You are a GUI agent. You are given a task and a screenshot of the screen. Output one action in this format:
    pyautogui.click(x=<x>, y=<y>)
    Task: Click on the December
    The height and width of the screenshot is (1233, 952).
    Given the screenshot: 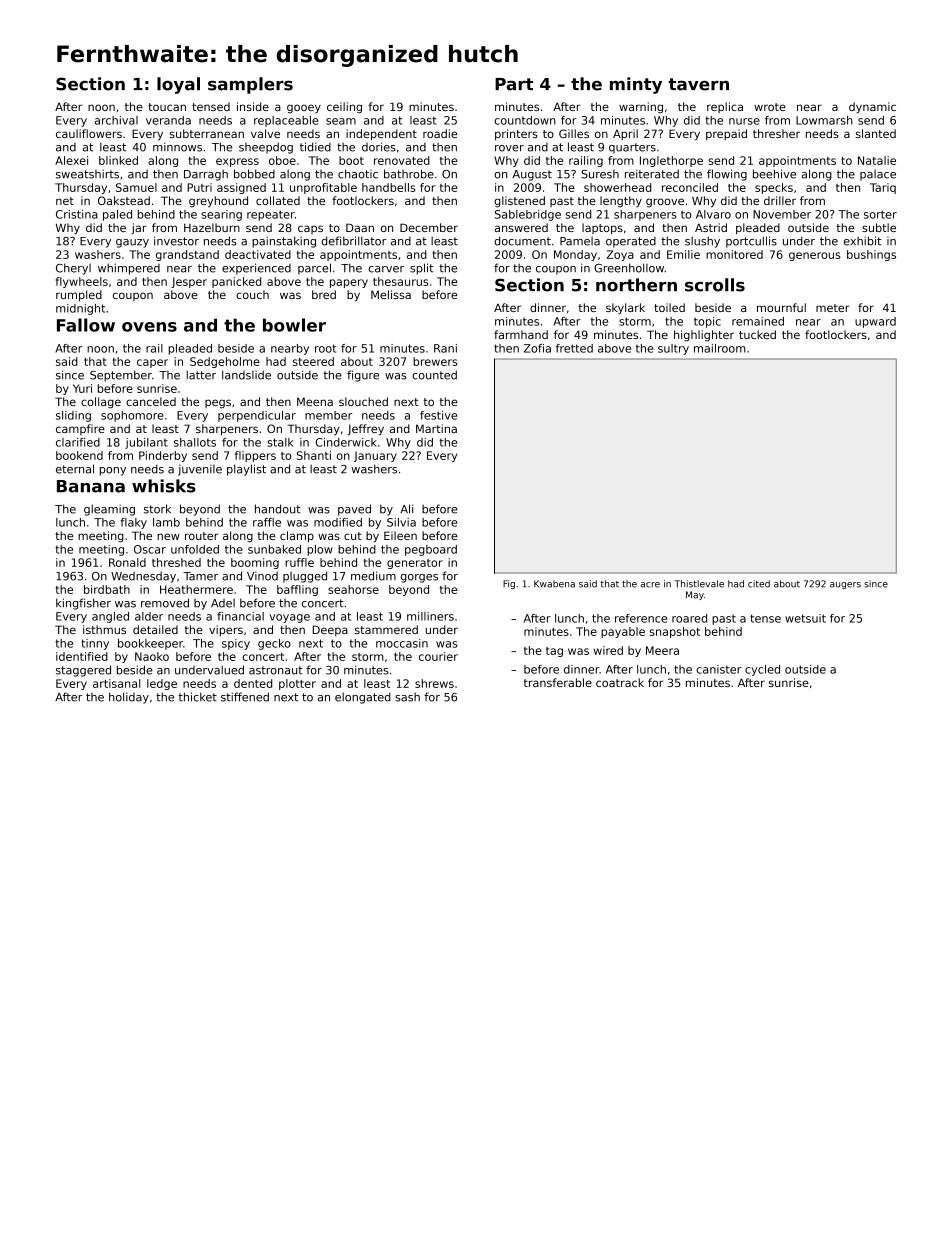 What is the action you would take?
    pyautogui.click(x=429, y=227)
